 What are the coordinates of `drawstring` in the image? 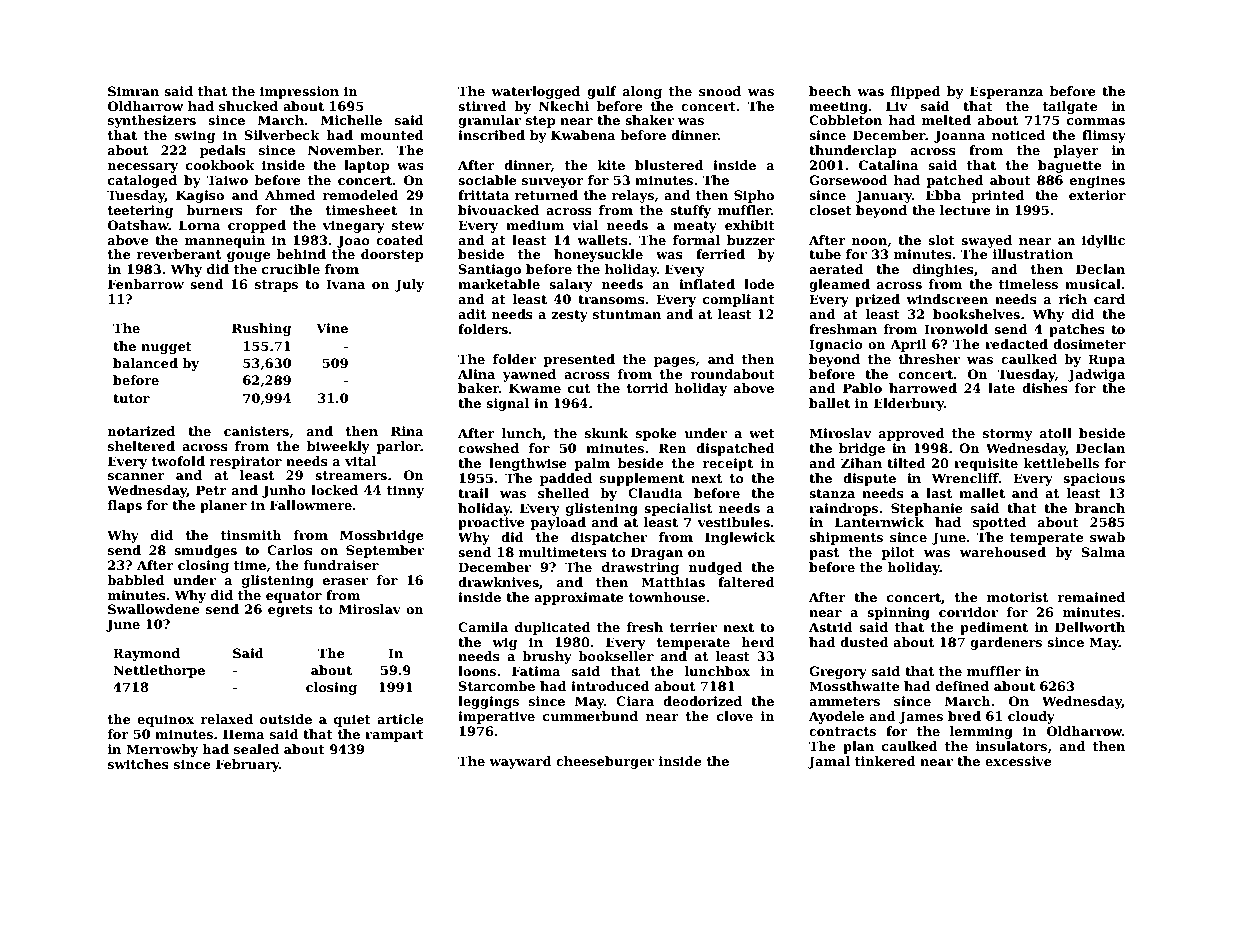 It's located at (640, 568).
